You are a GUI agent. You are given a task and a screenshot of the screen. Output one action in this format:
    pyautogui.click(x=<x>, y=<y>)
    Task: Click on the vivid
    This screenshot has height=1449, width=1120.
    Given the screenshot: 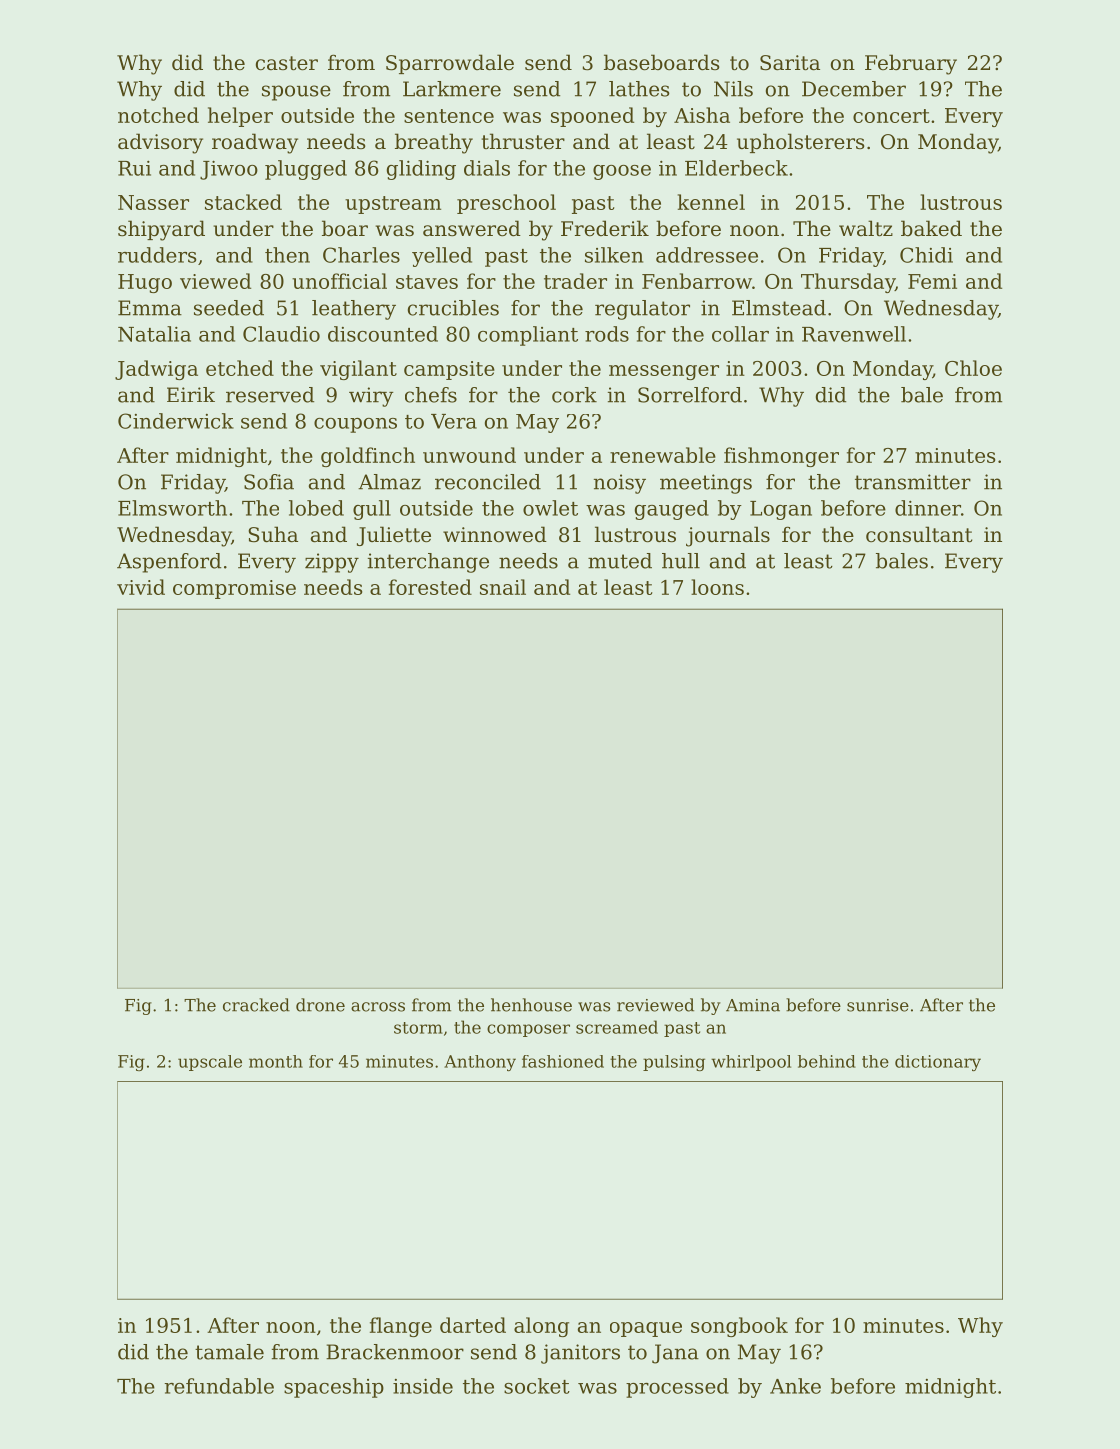 What is the action you would take?
    pyautogui.click(x=141, y=587)
